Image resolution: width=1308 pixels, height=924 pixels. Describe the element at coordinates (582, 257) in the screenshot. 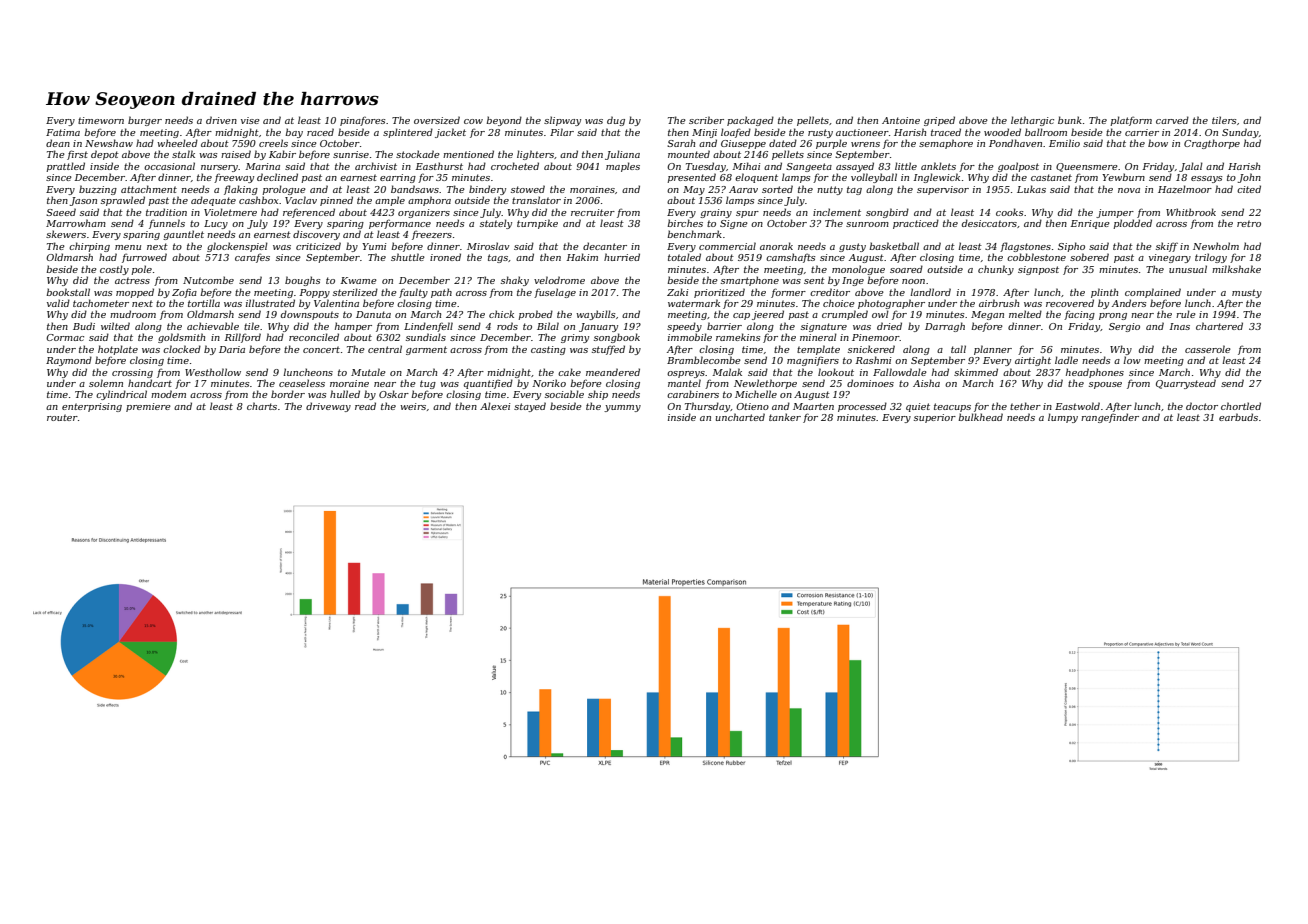

I see `Hakim` at that location.
